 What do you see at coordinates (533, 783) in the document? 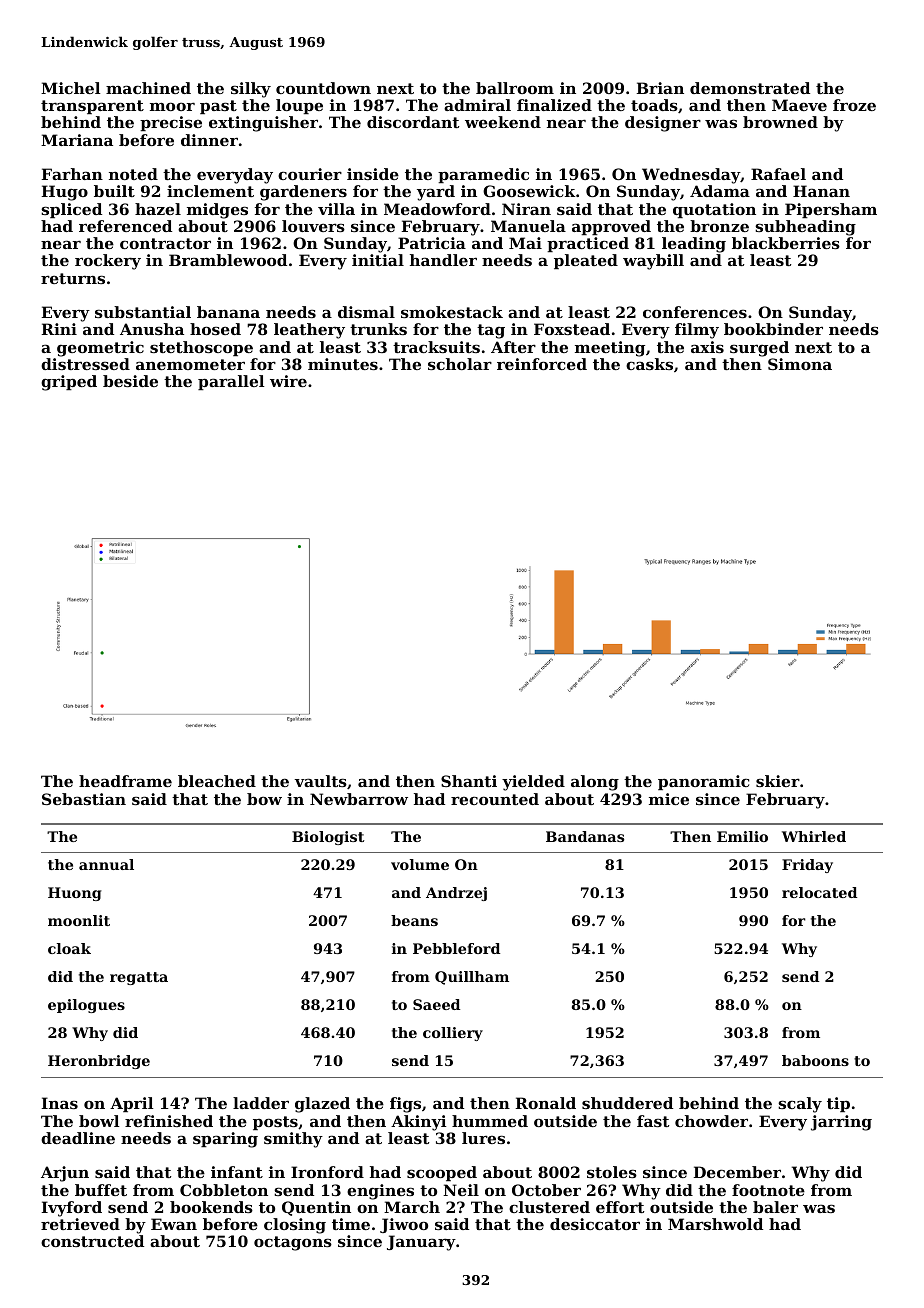
I see `yielded` at bounding box center [533, 783].
